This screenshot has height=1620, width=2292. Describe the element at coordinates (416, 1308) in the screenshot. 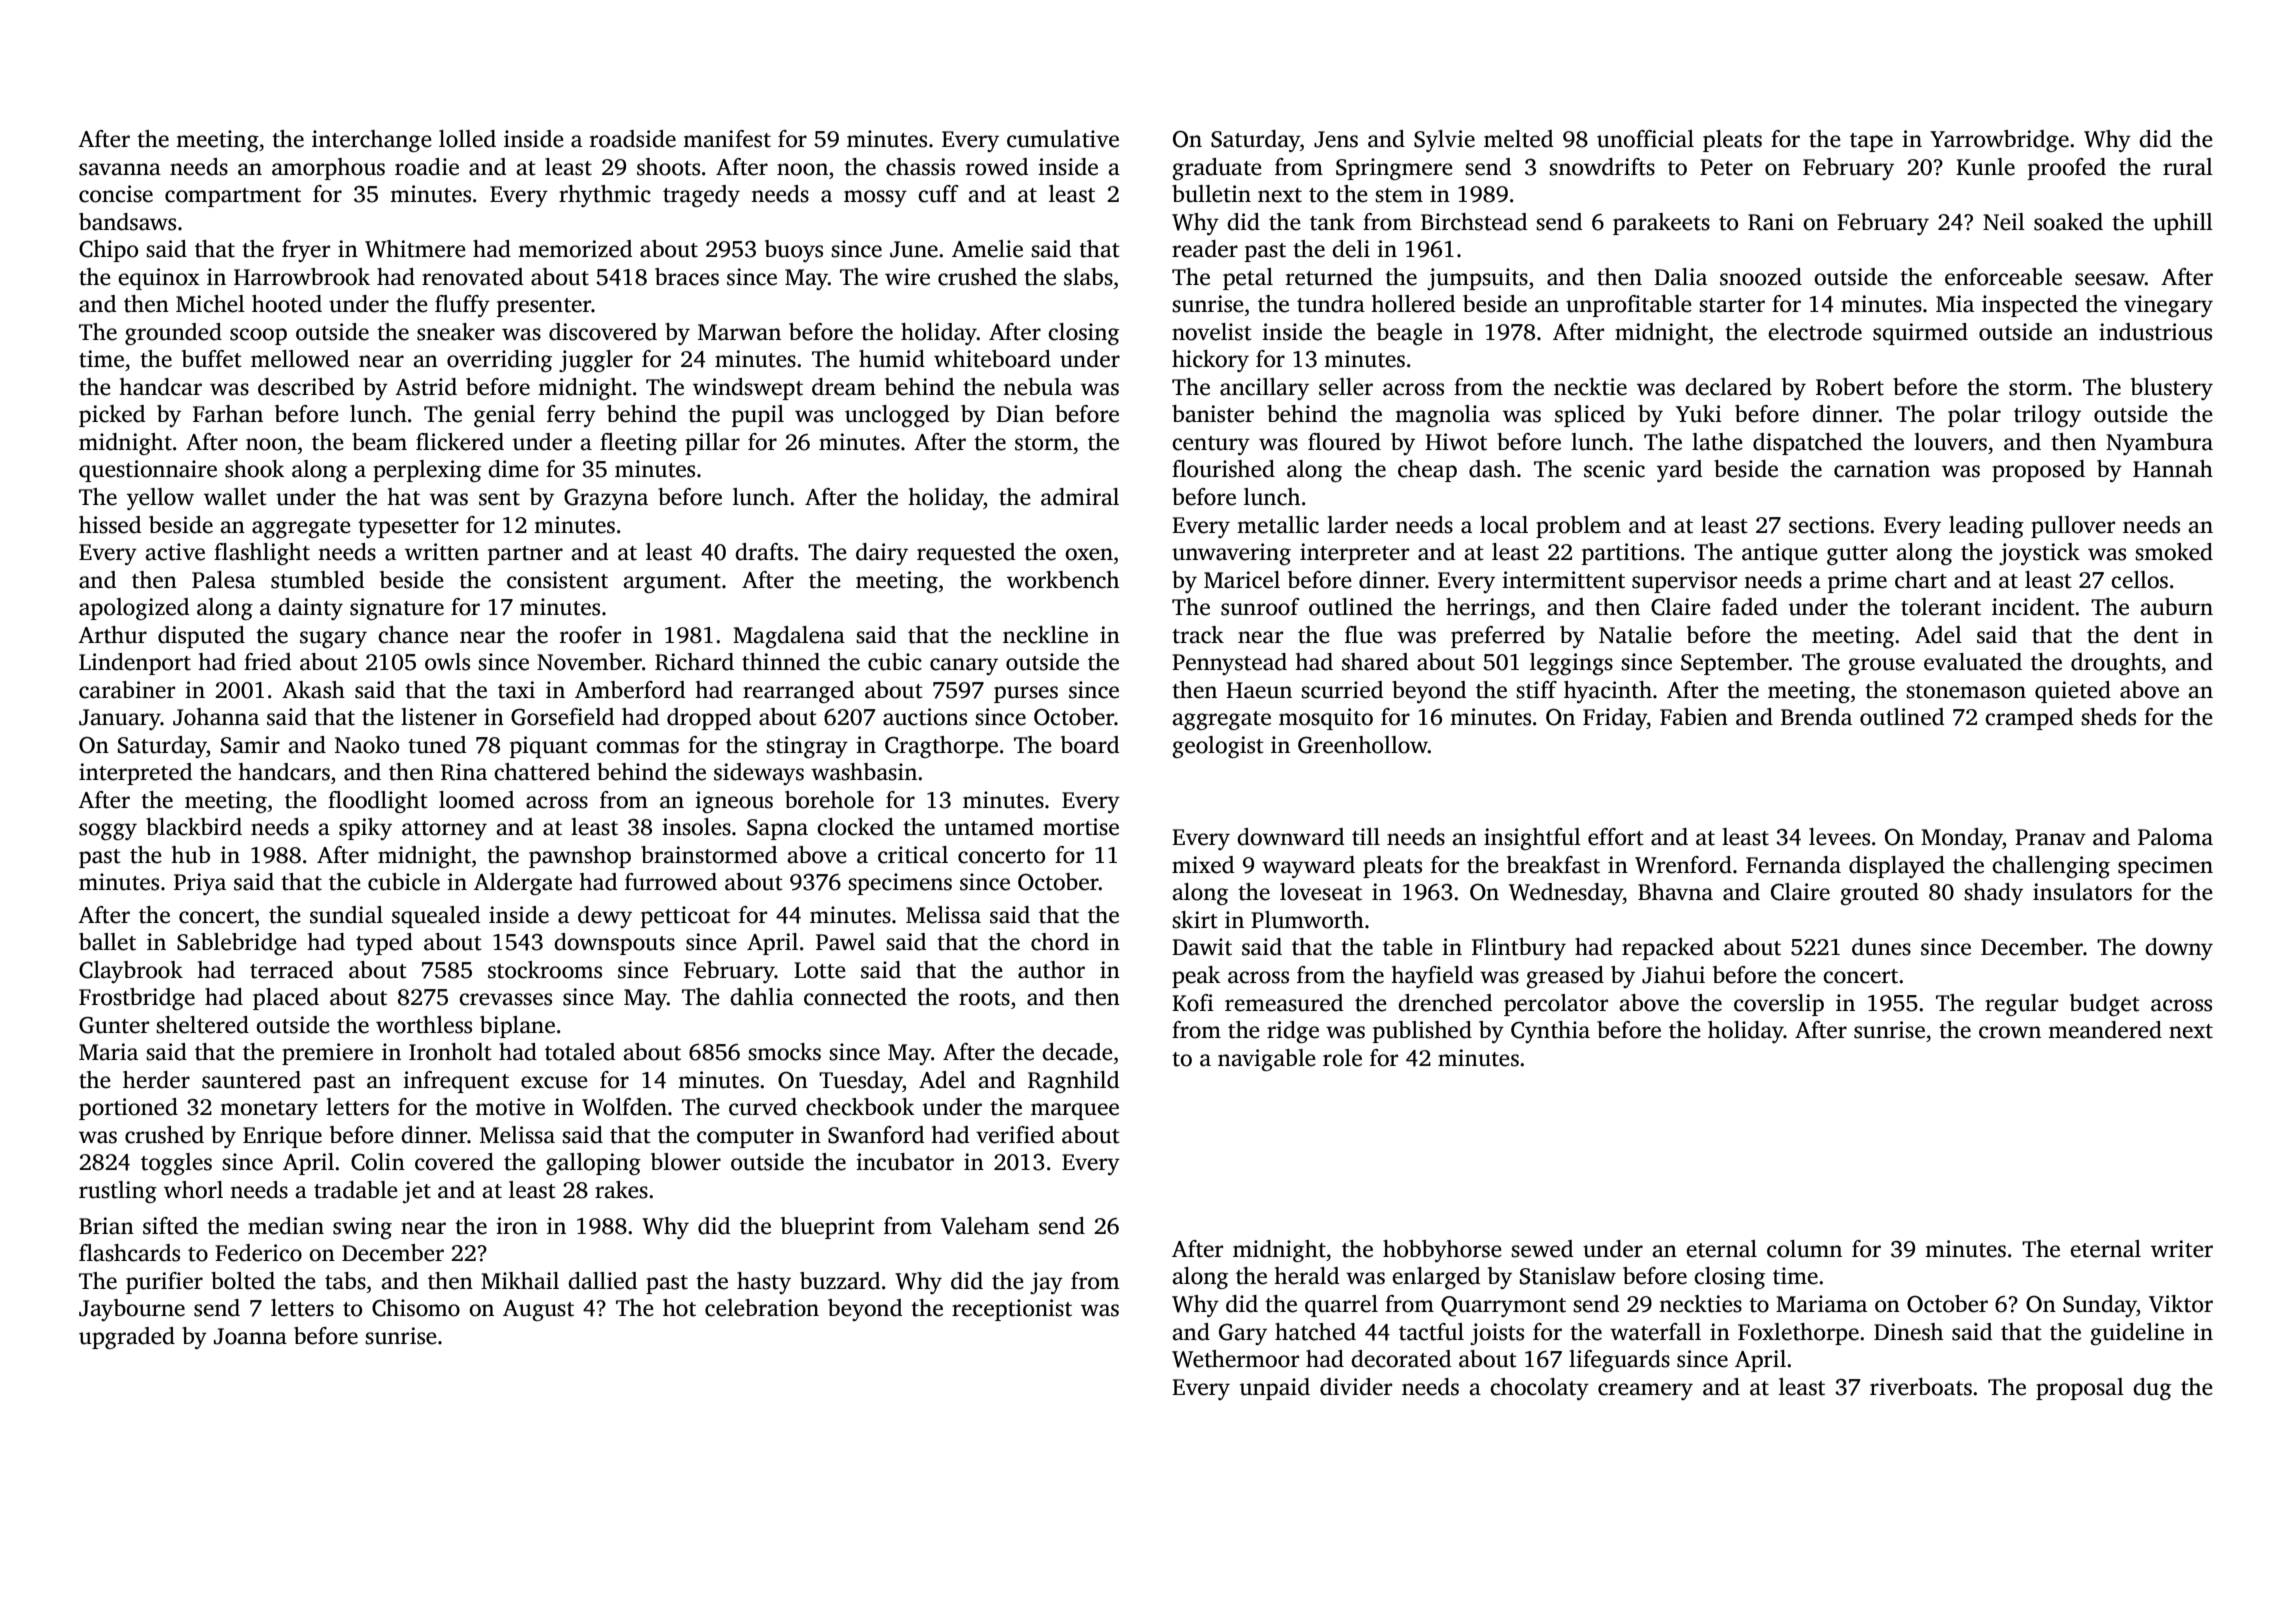

I see `Chisomo` at that location.
